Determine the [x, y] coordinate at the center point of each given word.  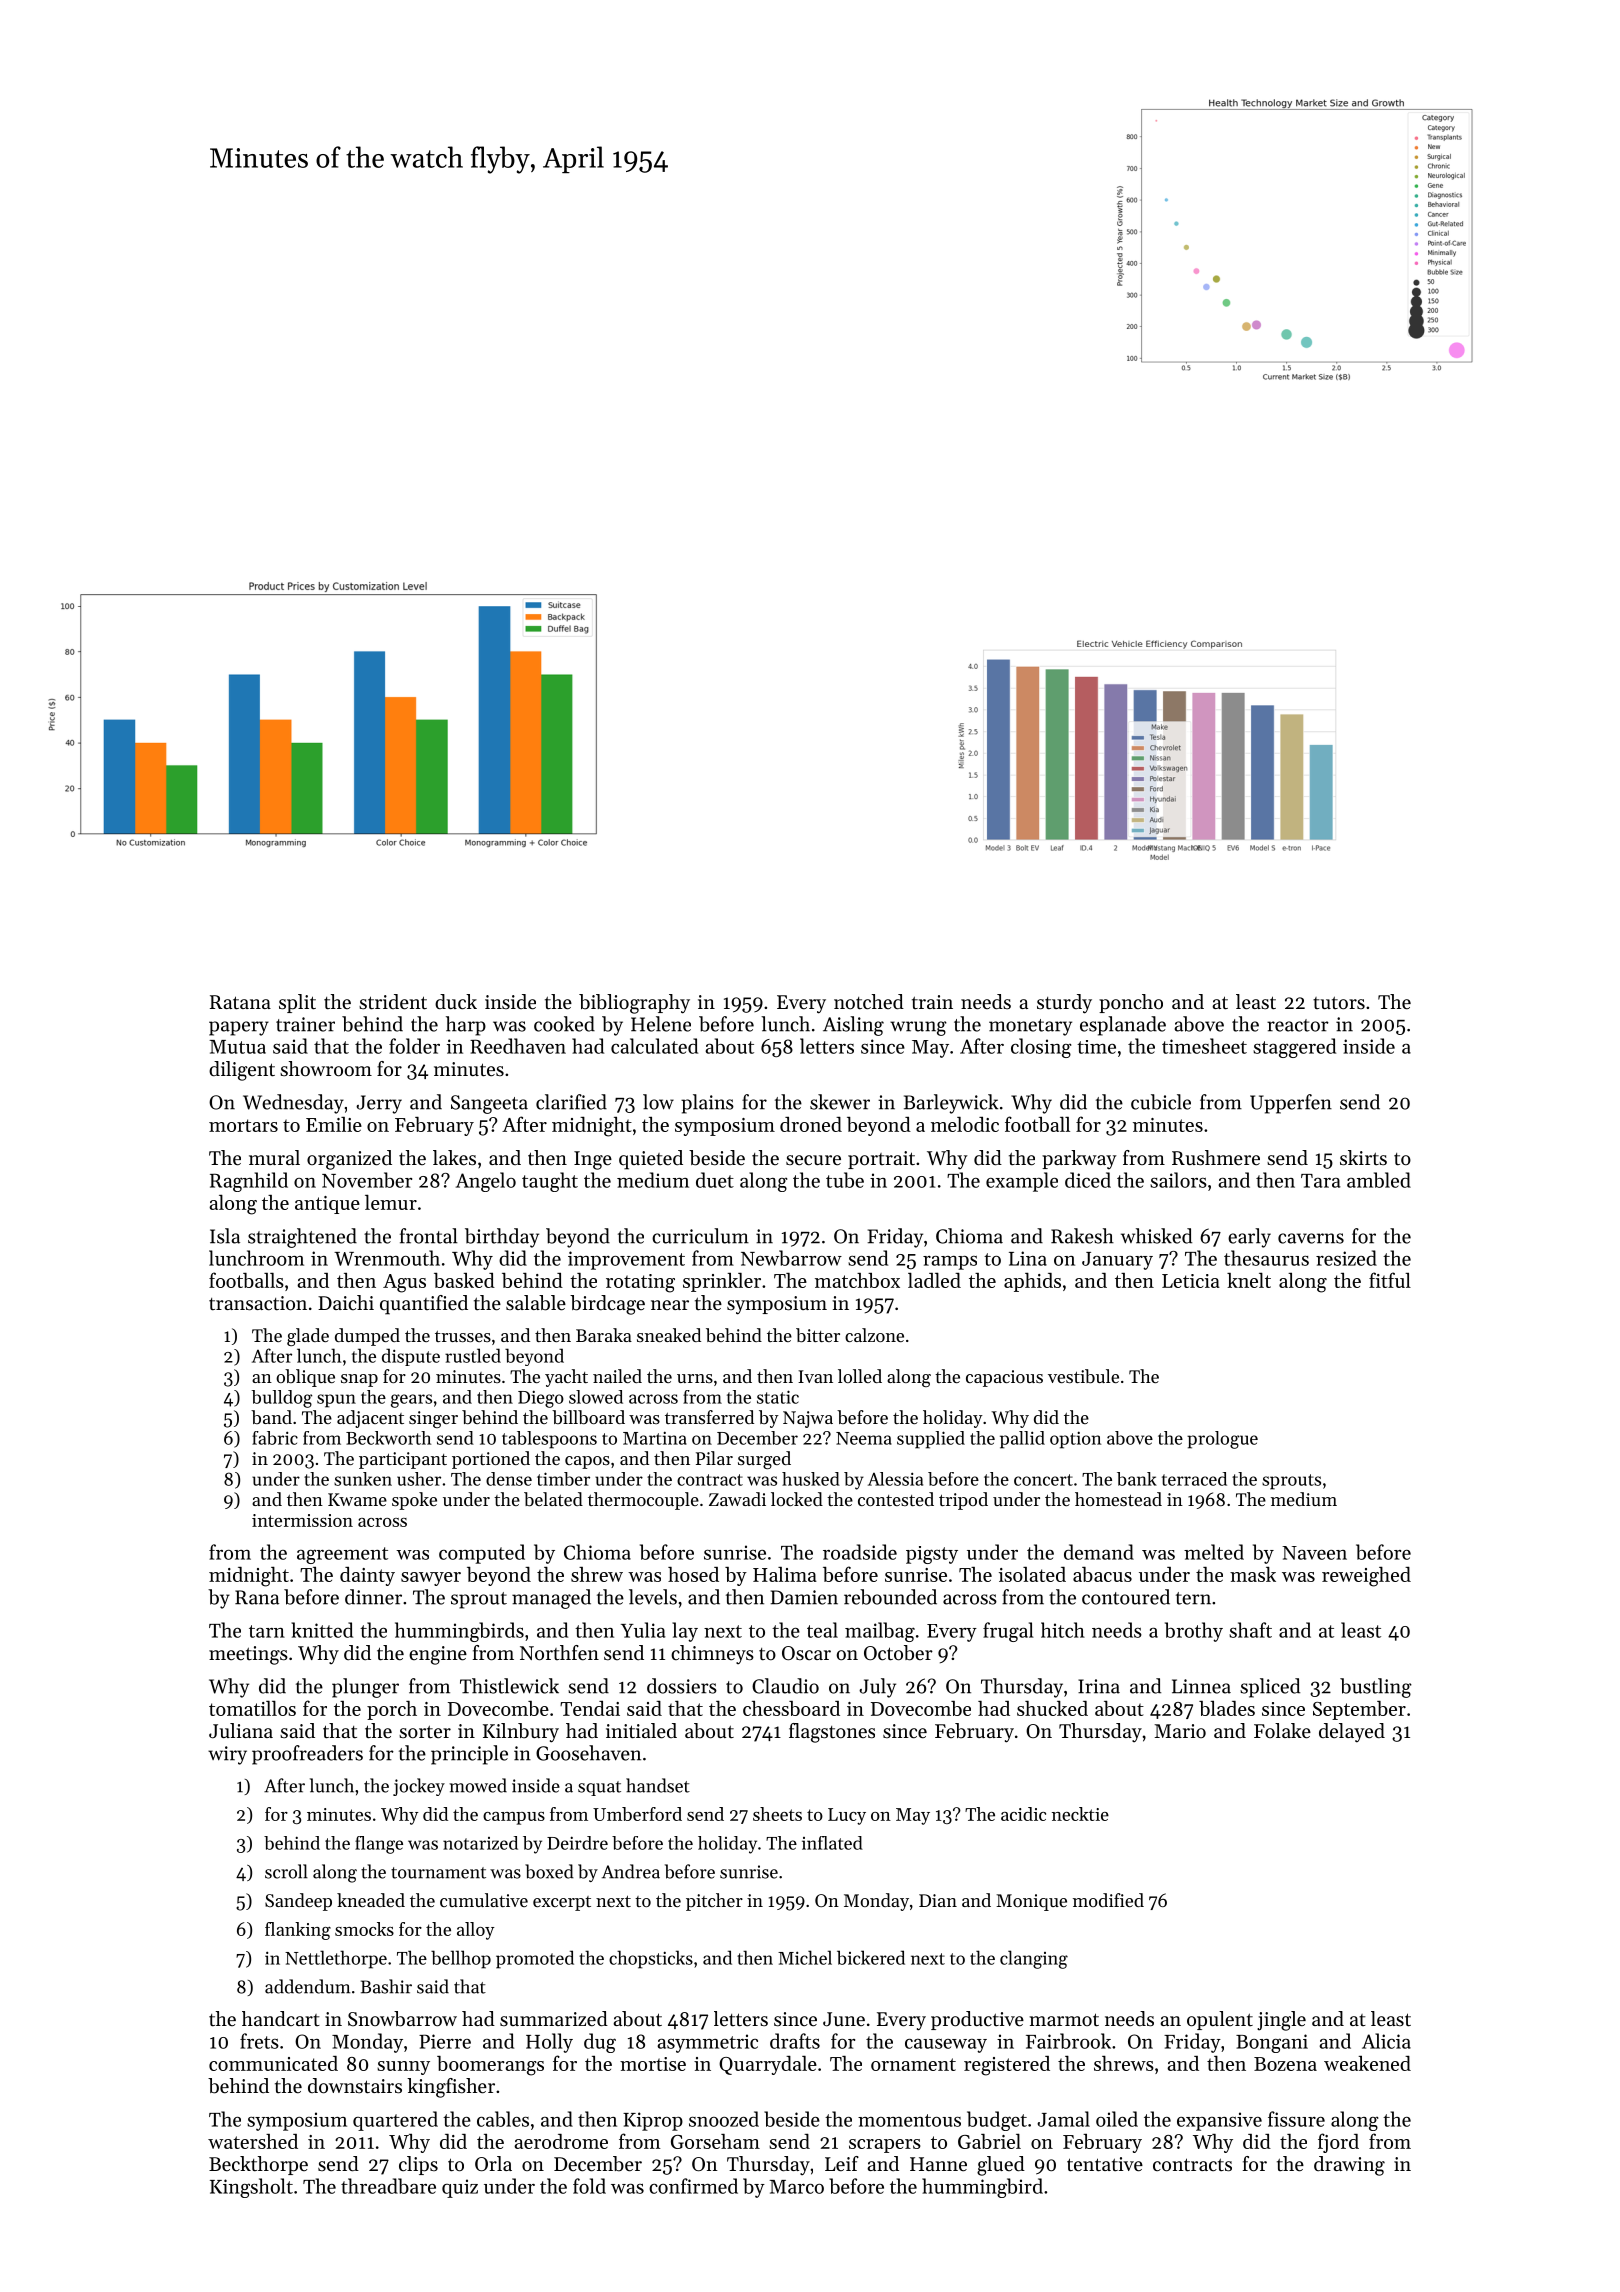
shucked [1052, 1708]
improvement [626, 1260]
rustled [473, 1355]
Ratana [240, 1002]
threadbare [388, 2186]
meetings [248, 1655]
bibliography [634, 1004]
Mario [1180, 1731]
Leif [842, 2164]
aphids [1032, 1282]
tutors [1339, 1003]
